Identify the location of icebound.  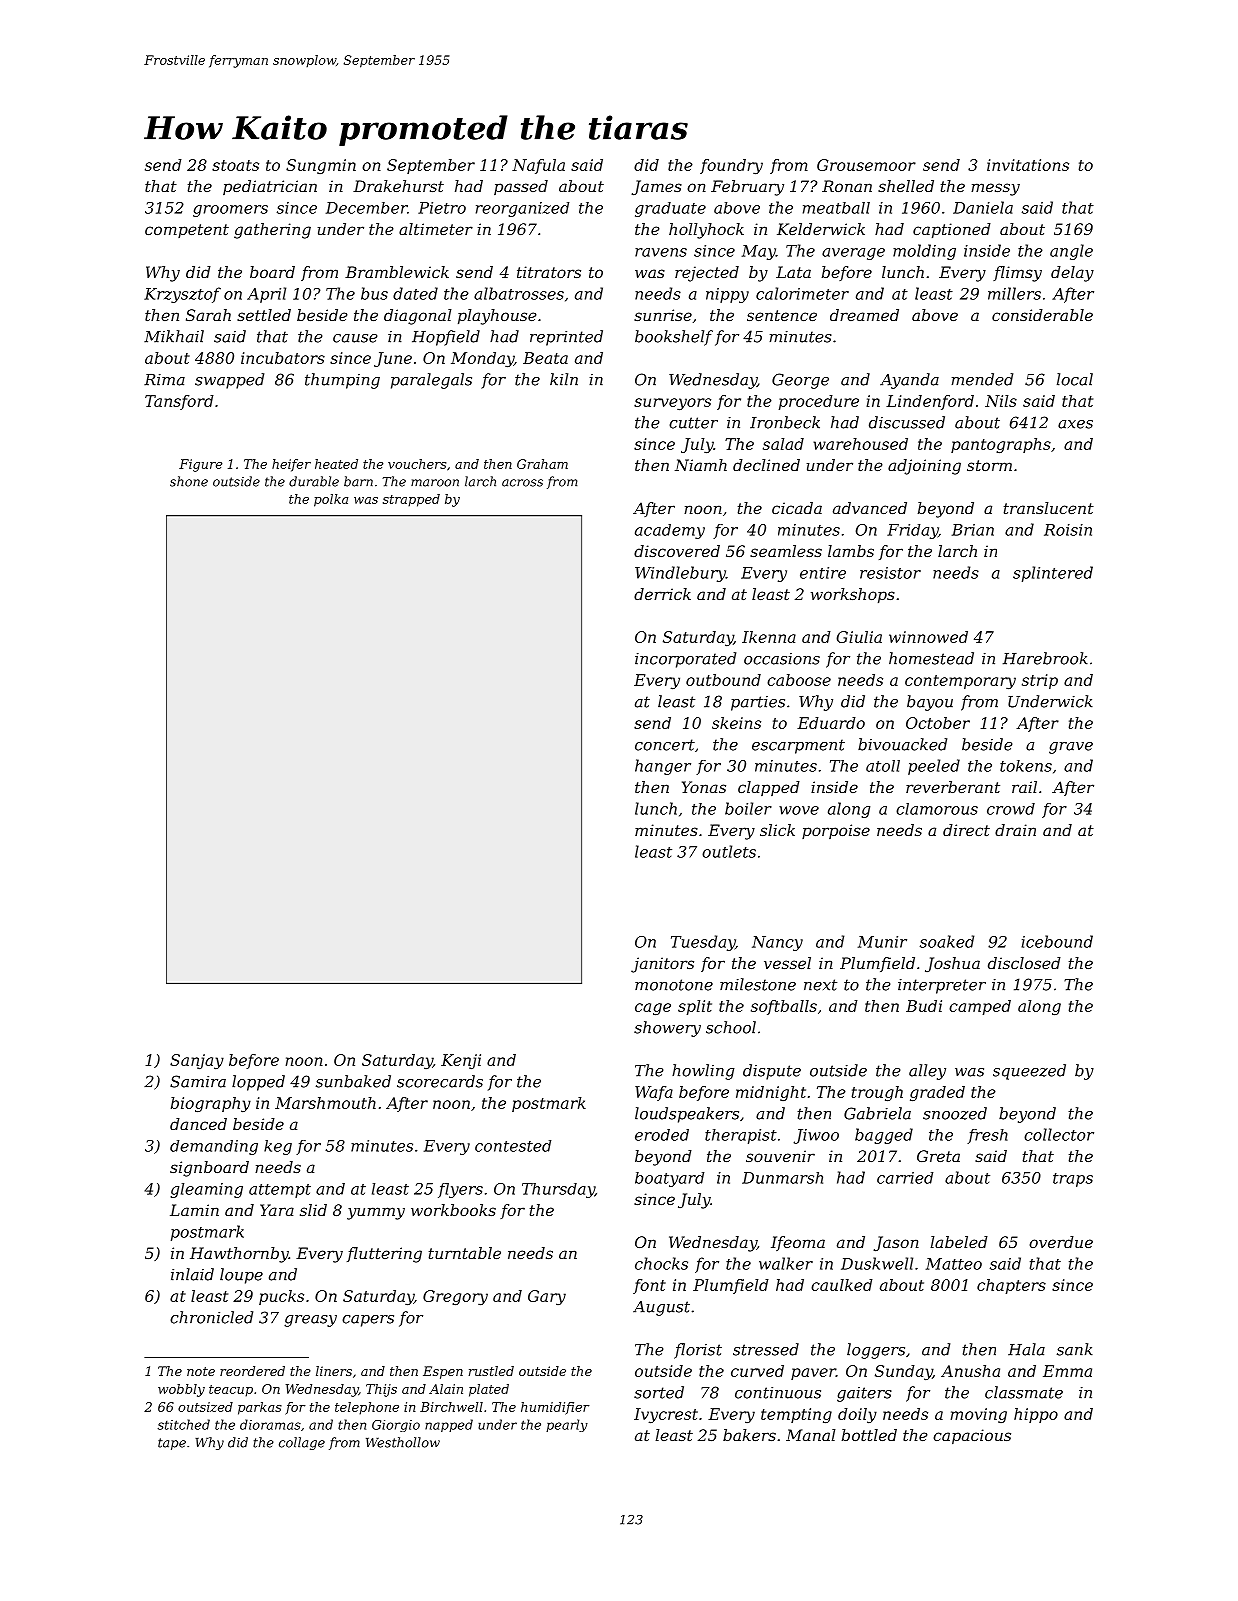
(1057, 941).
